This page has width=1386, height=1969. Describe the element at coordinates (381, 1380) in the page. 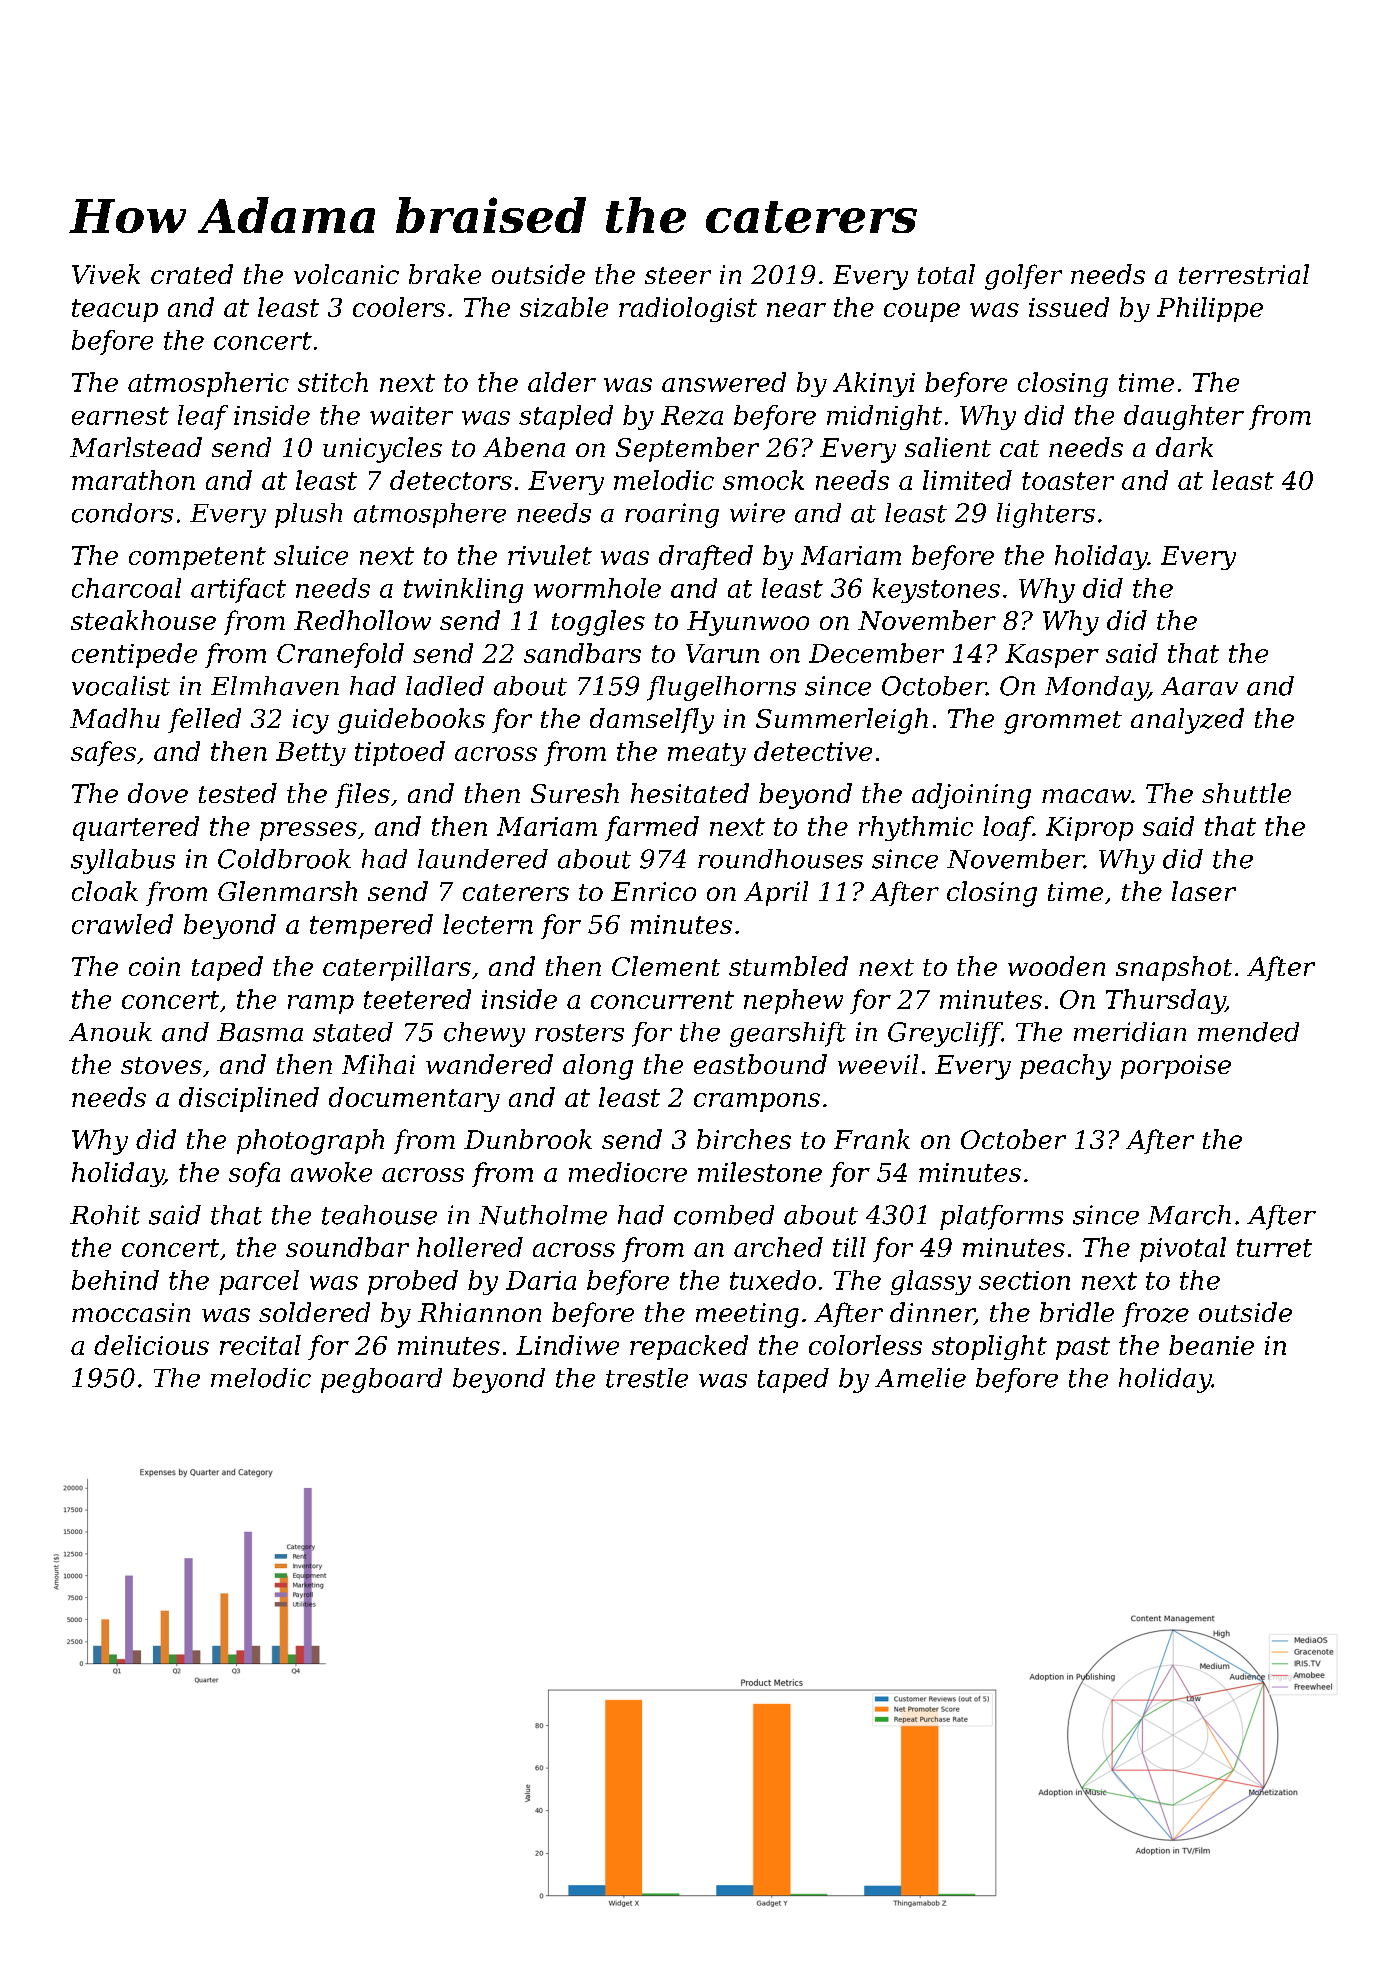

I see `pegboard` at that location.
